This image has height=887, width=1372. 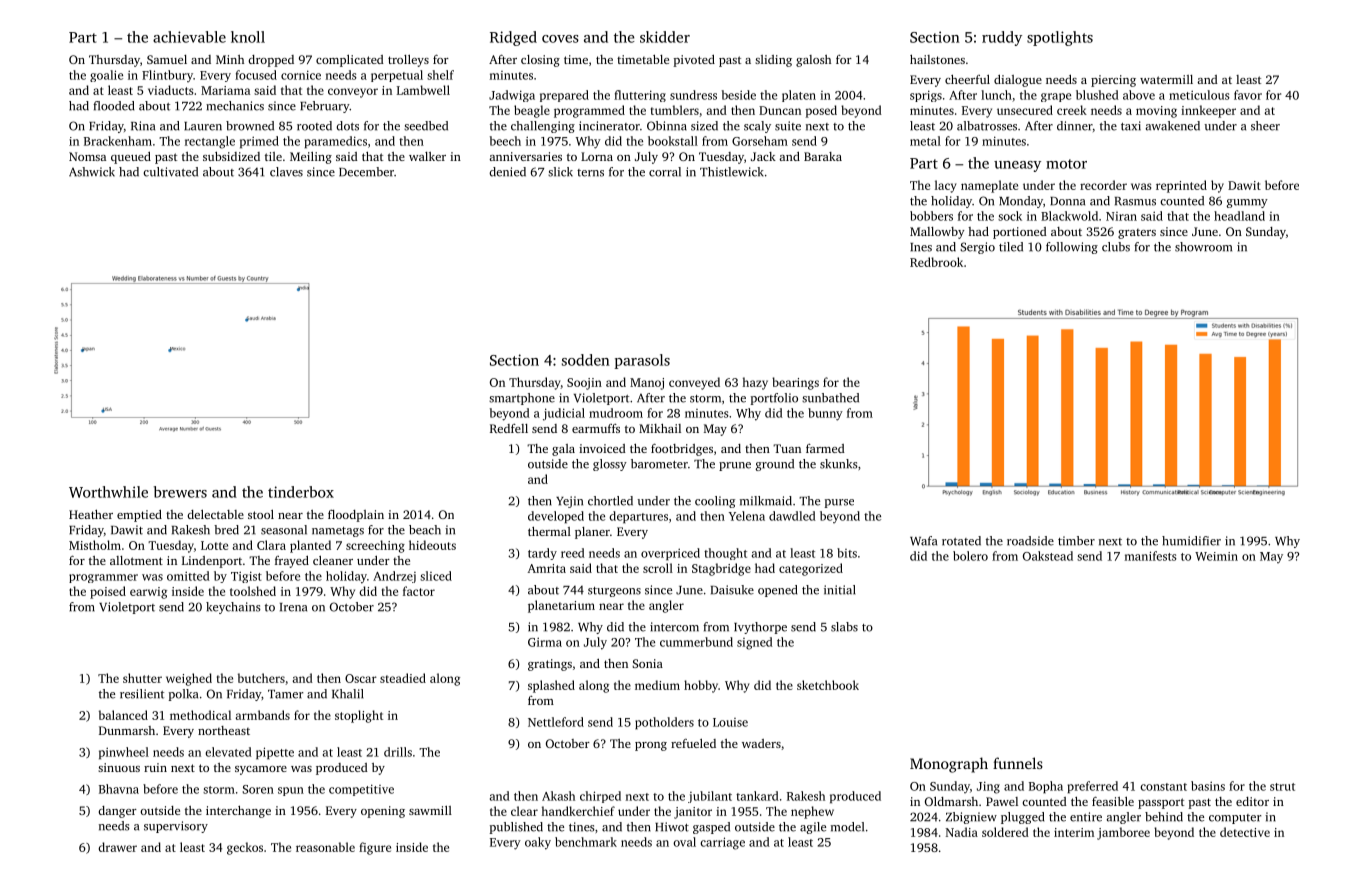 What do you see at coordinates (585, 360) in the image?
I see `sodden` at bounding box center [585, 360].
